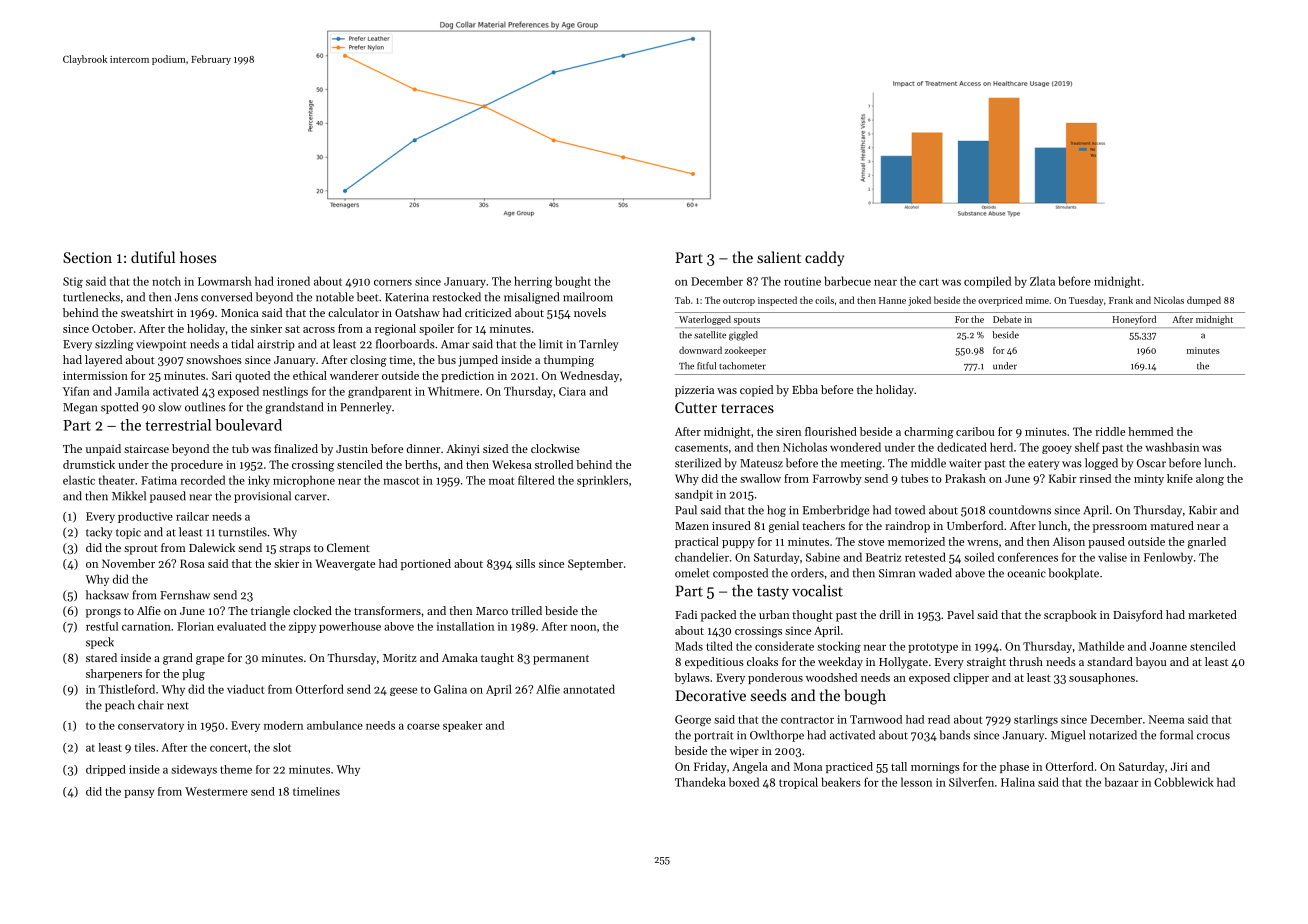  I want to click on bazaar, so click(1122, 782).
